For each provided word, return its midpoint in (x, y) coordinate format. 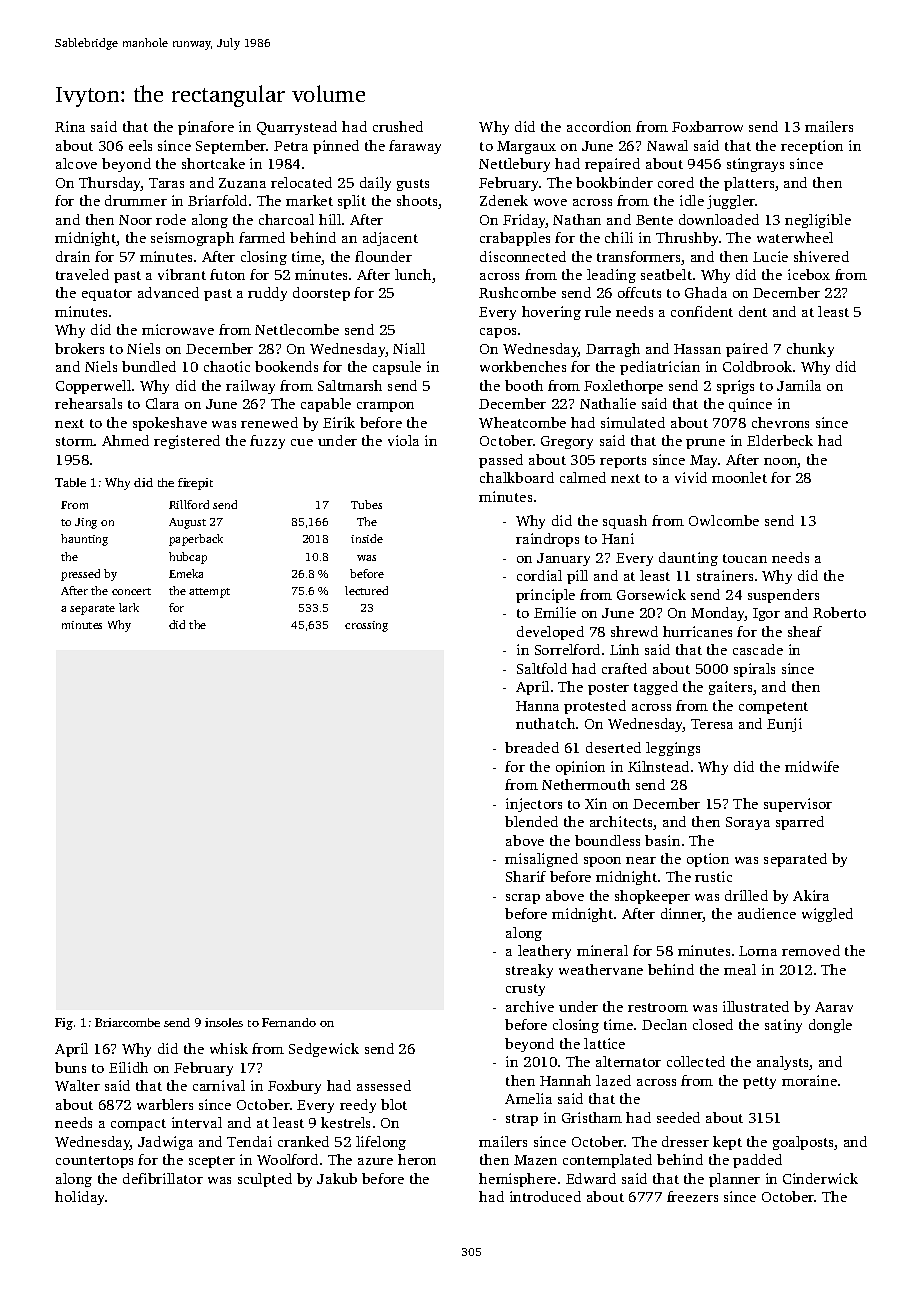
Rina (70, 126)
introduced (545, 1196)
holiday (79, 1198)
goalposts (803, 1143)
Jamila (799, 385)
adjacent (390, 239)
